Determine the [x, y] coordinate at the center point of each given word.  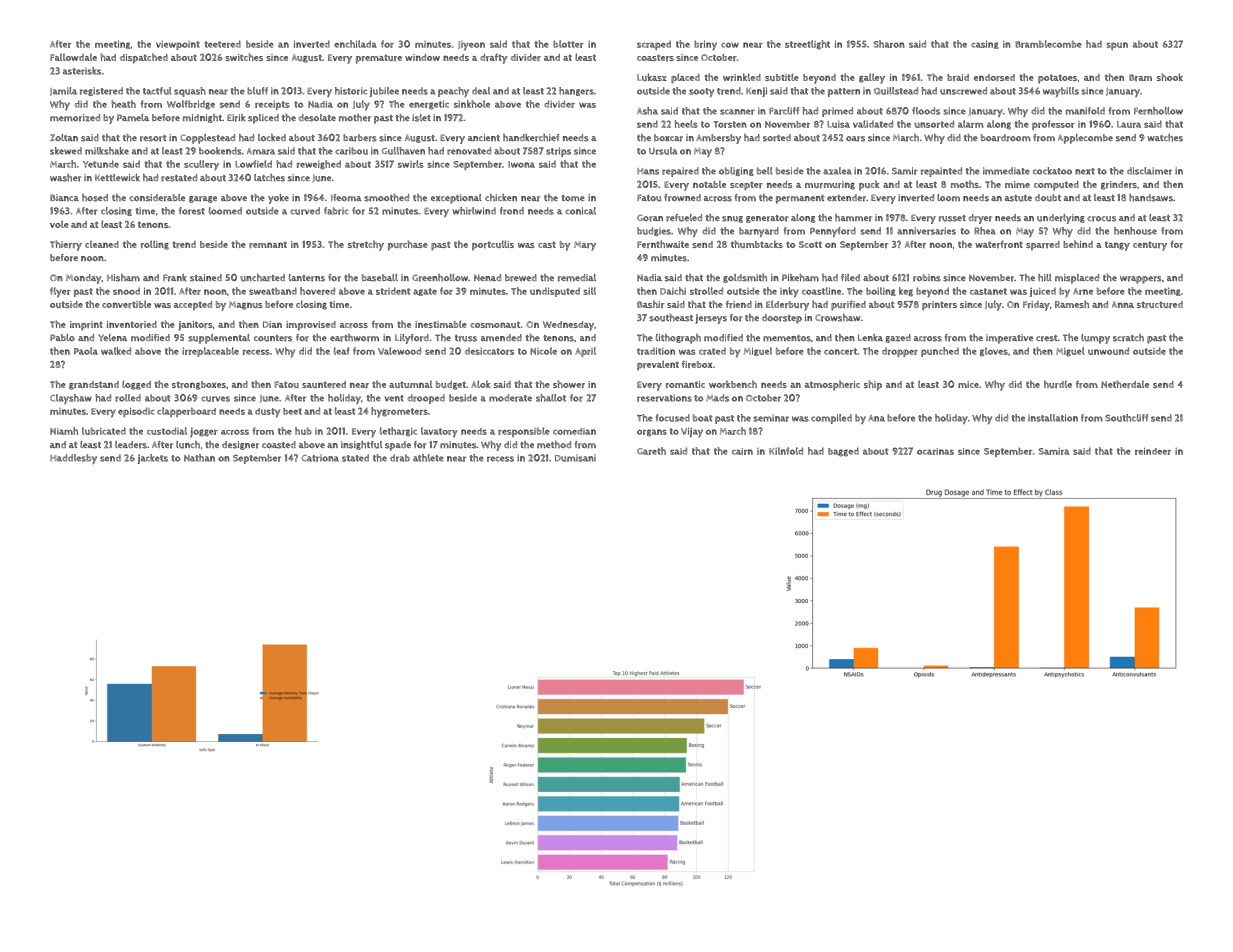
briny [705, 45]
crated [712, 351]
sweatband [273, 291]
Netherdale [1125, 384]
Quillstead [896, 91]
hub [303, 431]
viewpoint [178, 45]
